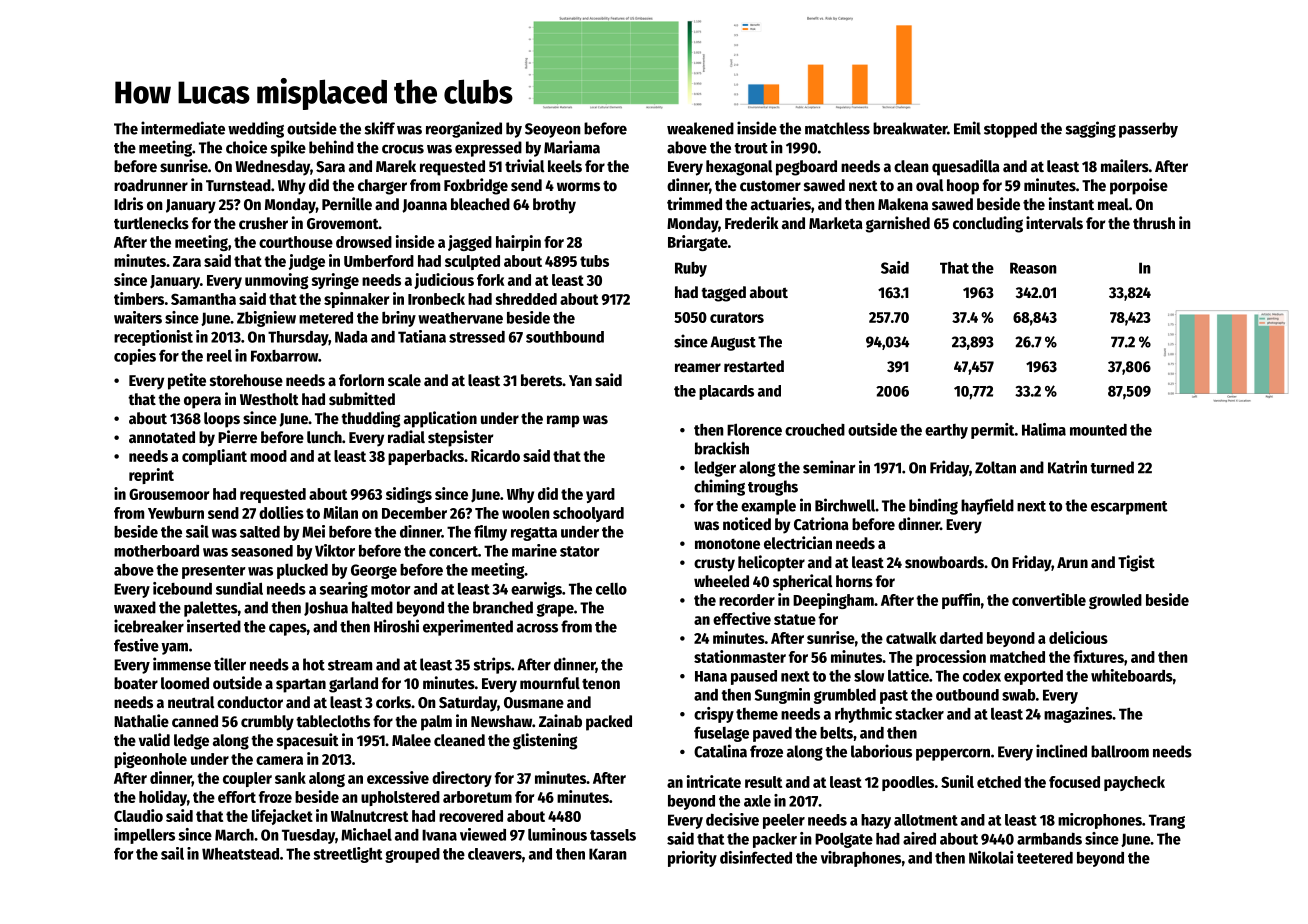 Image resolution: width=1308 pixels, height=924 pixels. What do you see at coordinates (238, 185) in the image?
I see `Turnstead` at bounding box center [238, 185].
